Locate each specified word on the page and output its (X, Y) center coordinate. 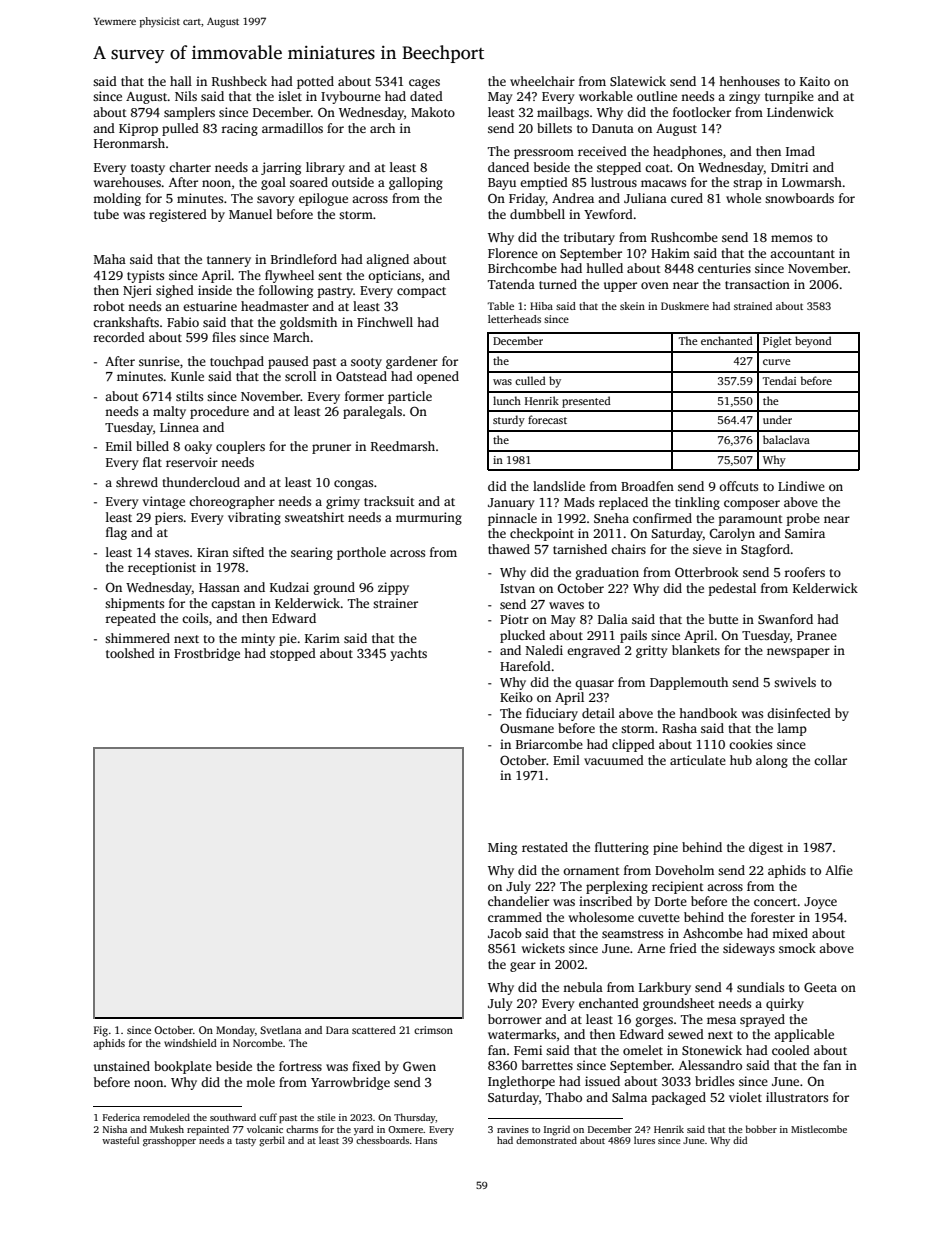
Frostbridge (207, 654)
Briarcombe (549, 744)
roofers (804, 572)
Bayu (502, 184)
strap (747, 184)
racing (239, 129)
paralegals (372, 412)
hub (741, 760)
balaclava (786, 439)
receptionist (162, 568)
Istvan (517, 588)
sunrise (159, 361)
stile (326, 1117)
